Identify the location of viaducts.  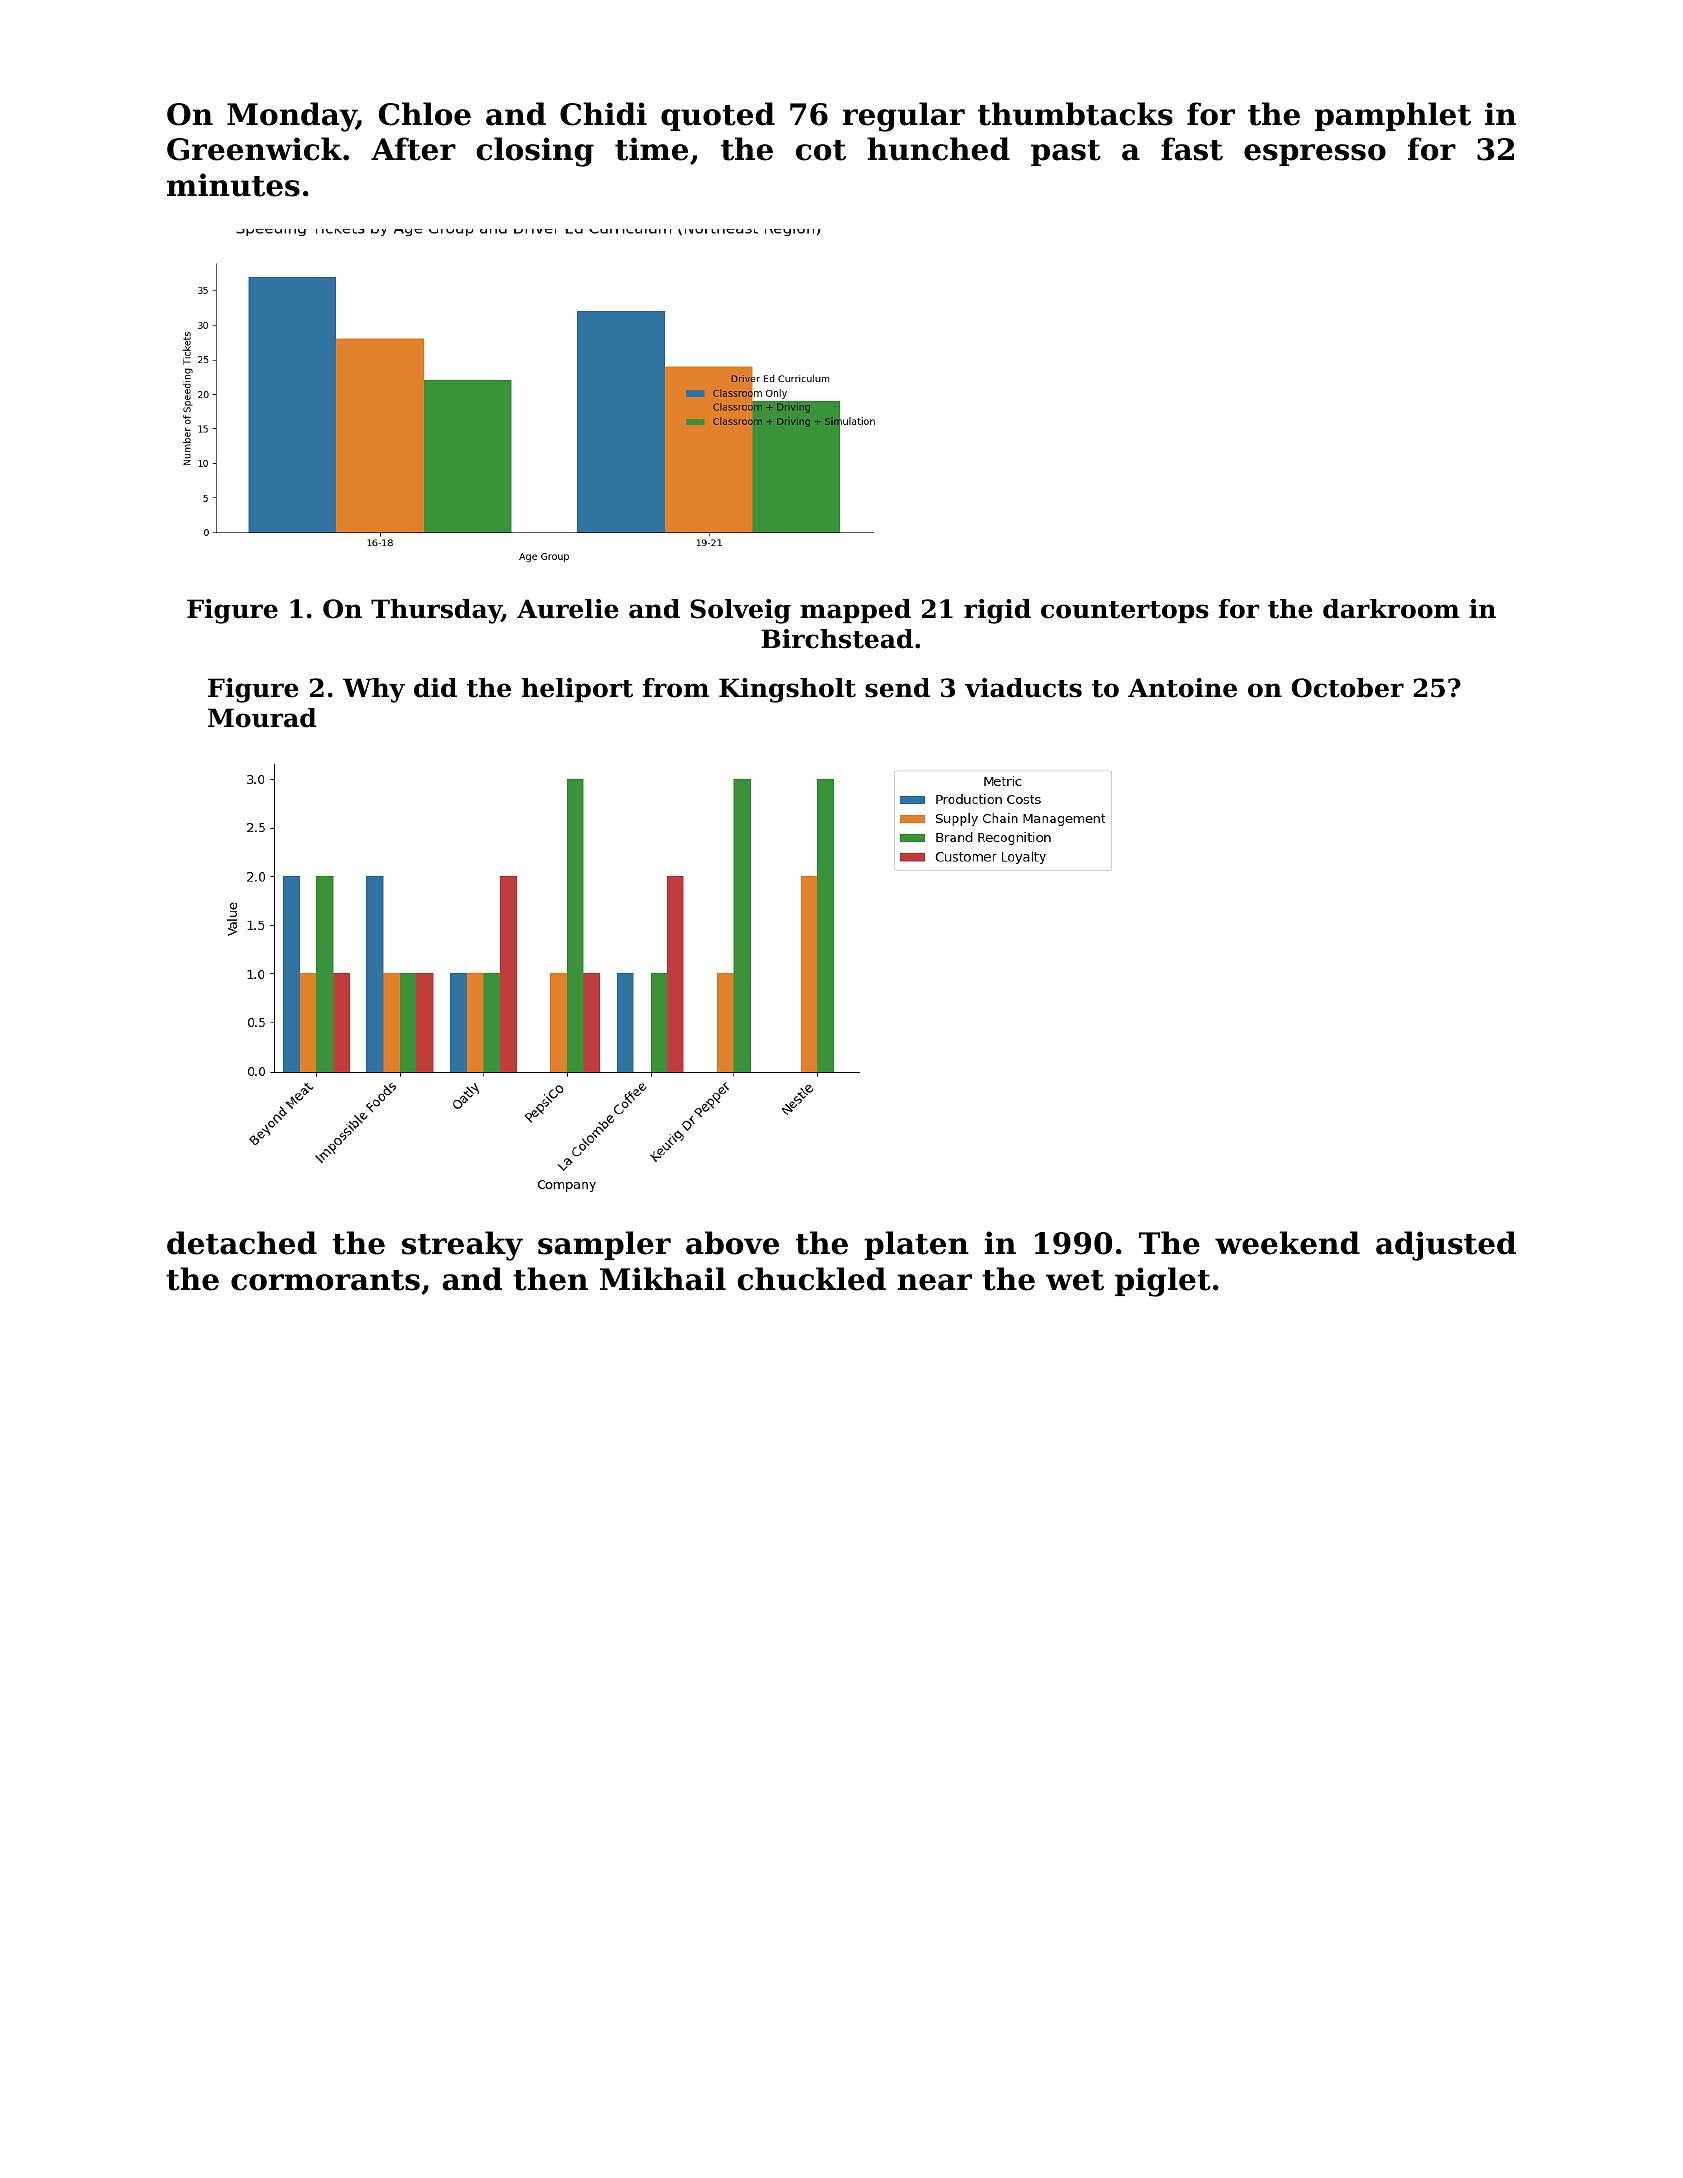
(1023, 688).
